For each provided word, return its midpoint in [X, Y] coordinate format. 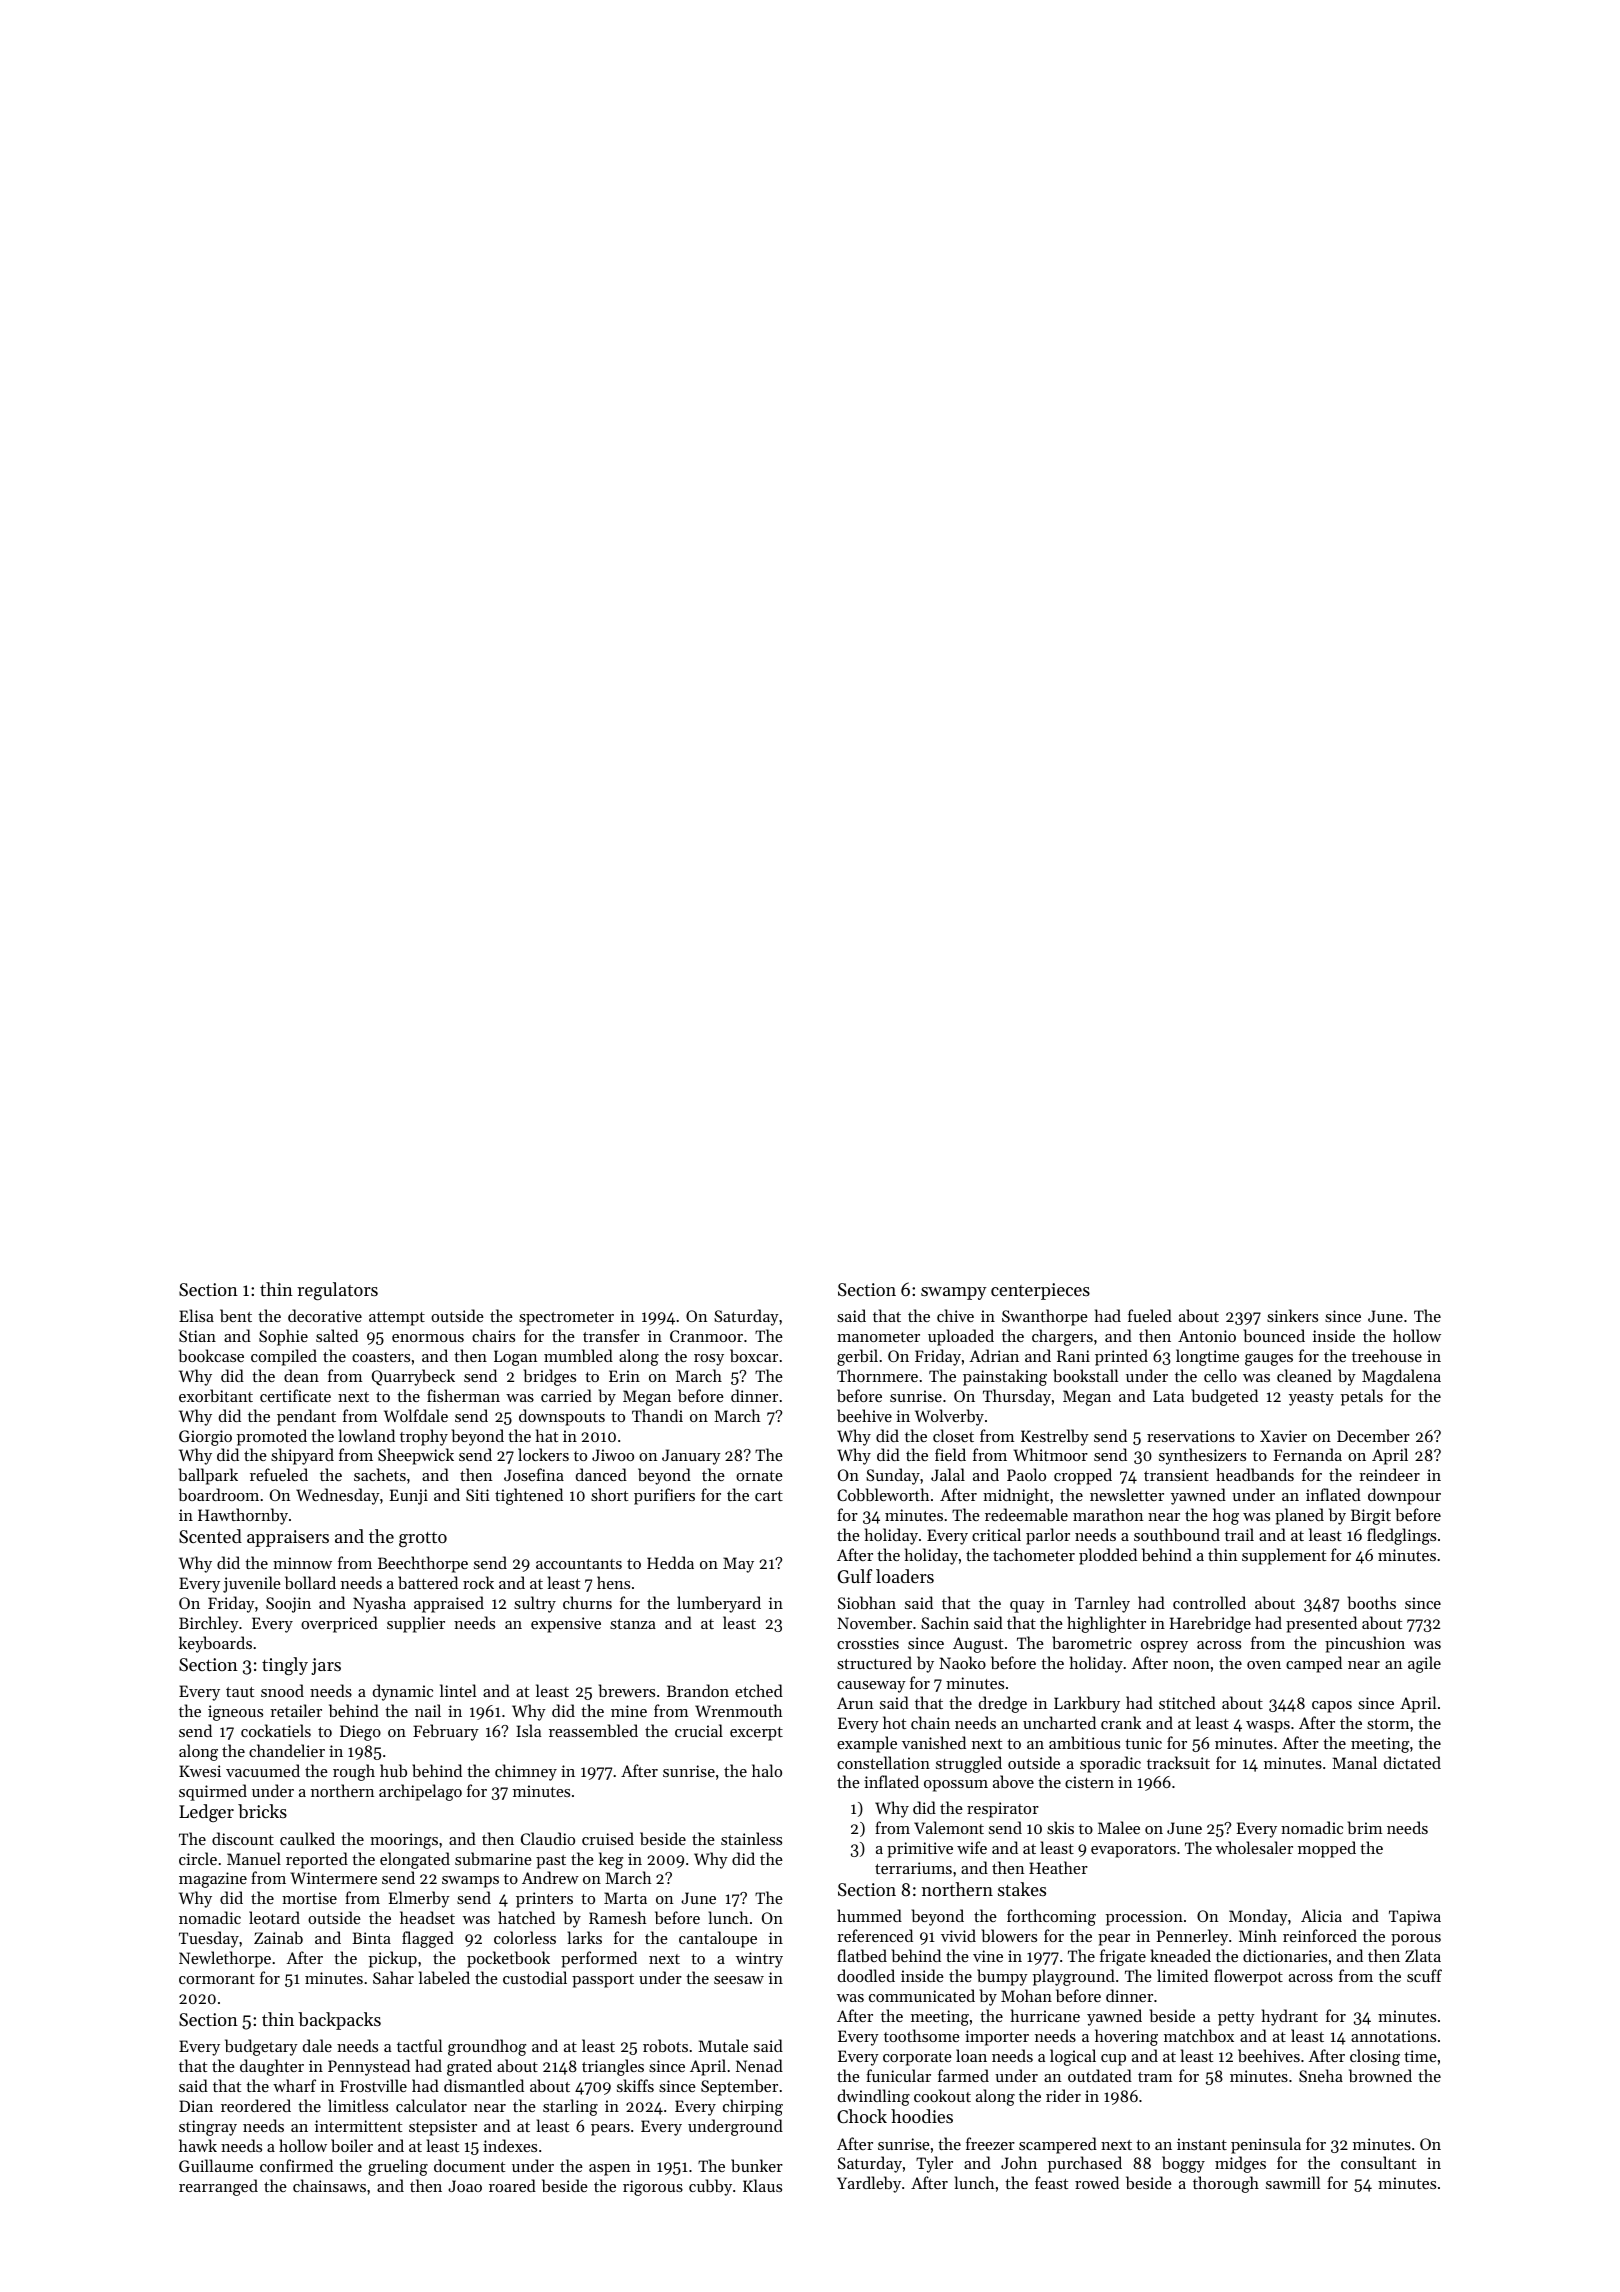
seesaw [739, 1980]
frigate [1123, 1957]
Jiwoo [613, 1455]
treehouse [1387, 1355]
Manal [1354, 1762]
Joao [465, 2186]
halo [767, 1770]
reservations [1191, 1436]
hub [393, 1770]
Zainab [278, 1937]
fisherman [463, 1395]
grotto [423, 1539]
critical [996, 1534]
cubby [710, 2187]
